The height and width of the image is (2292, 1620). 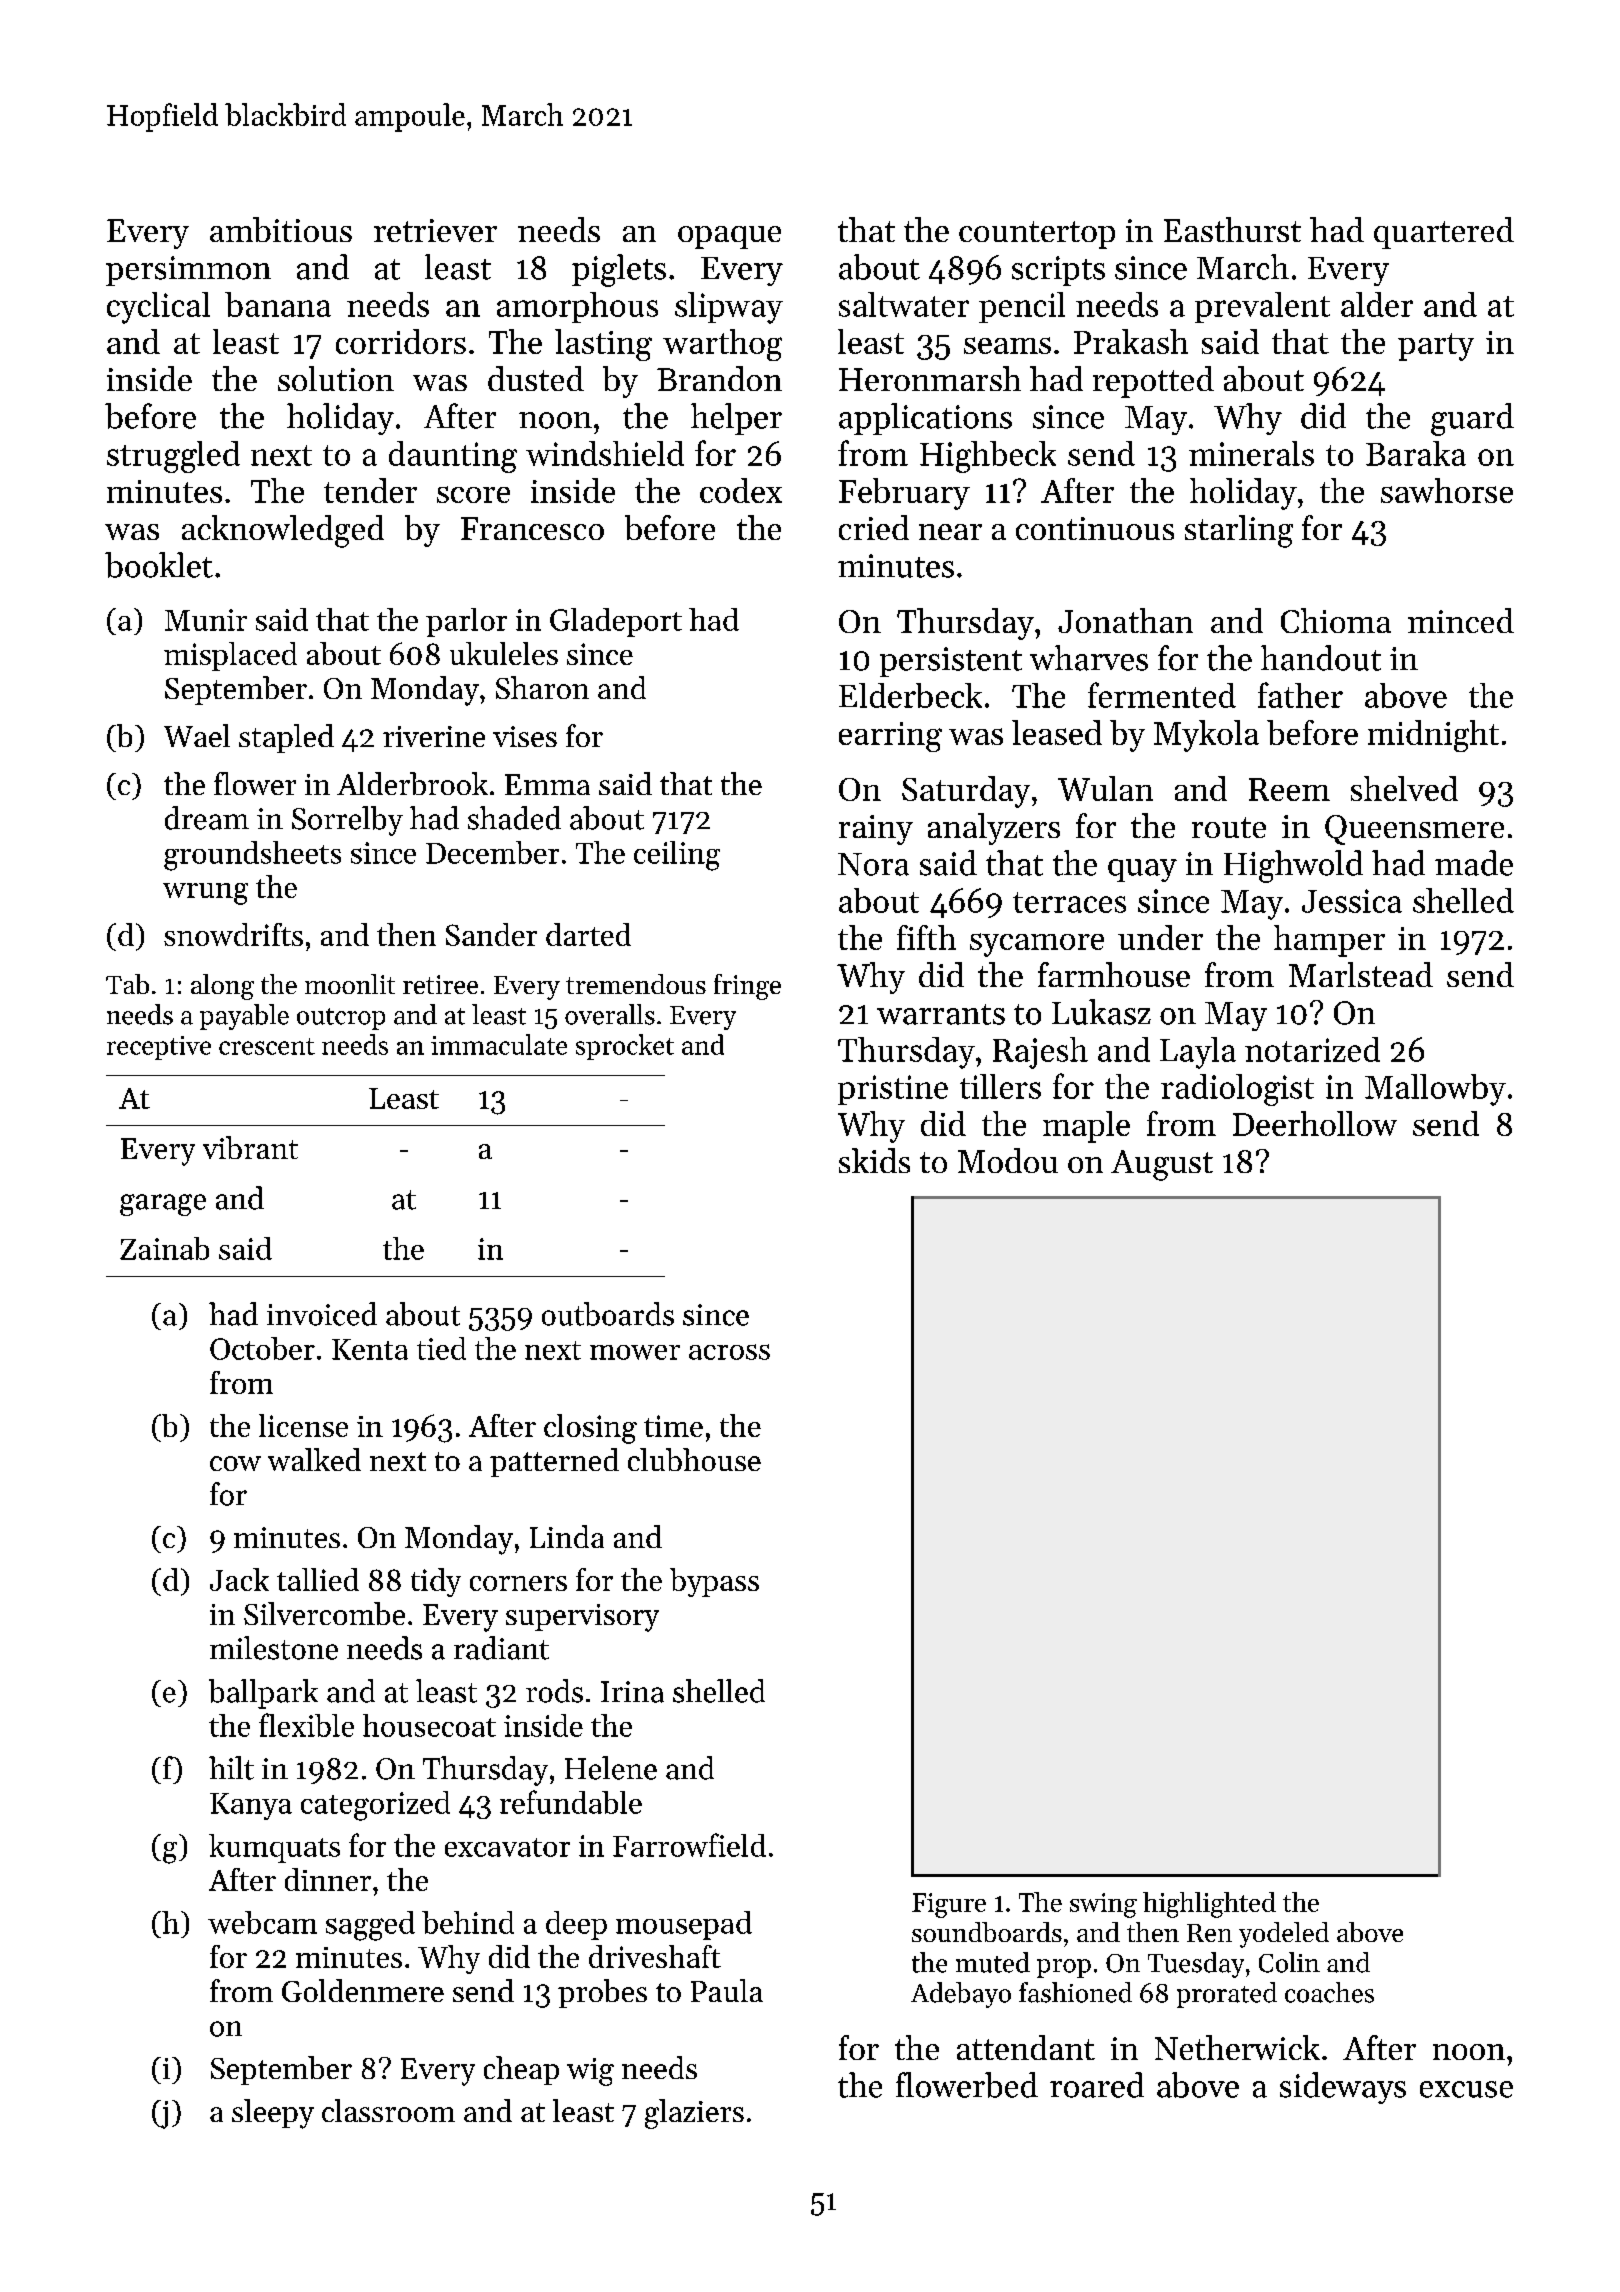 I want to click on prevalent, so click(x=1262, y=307).
